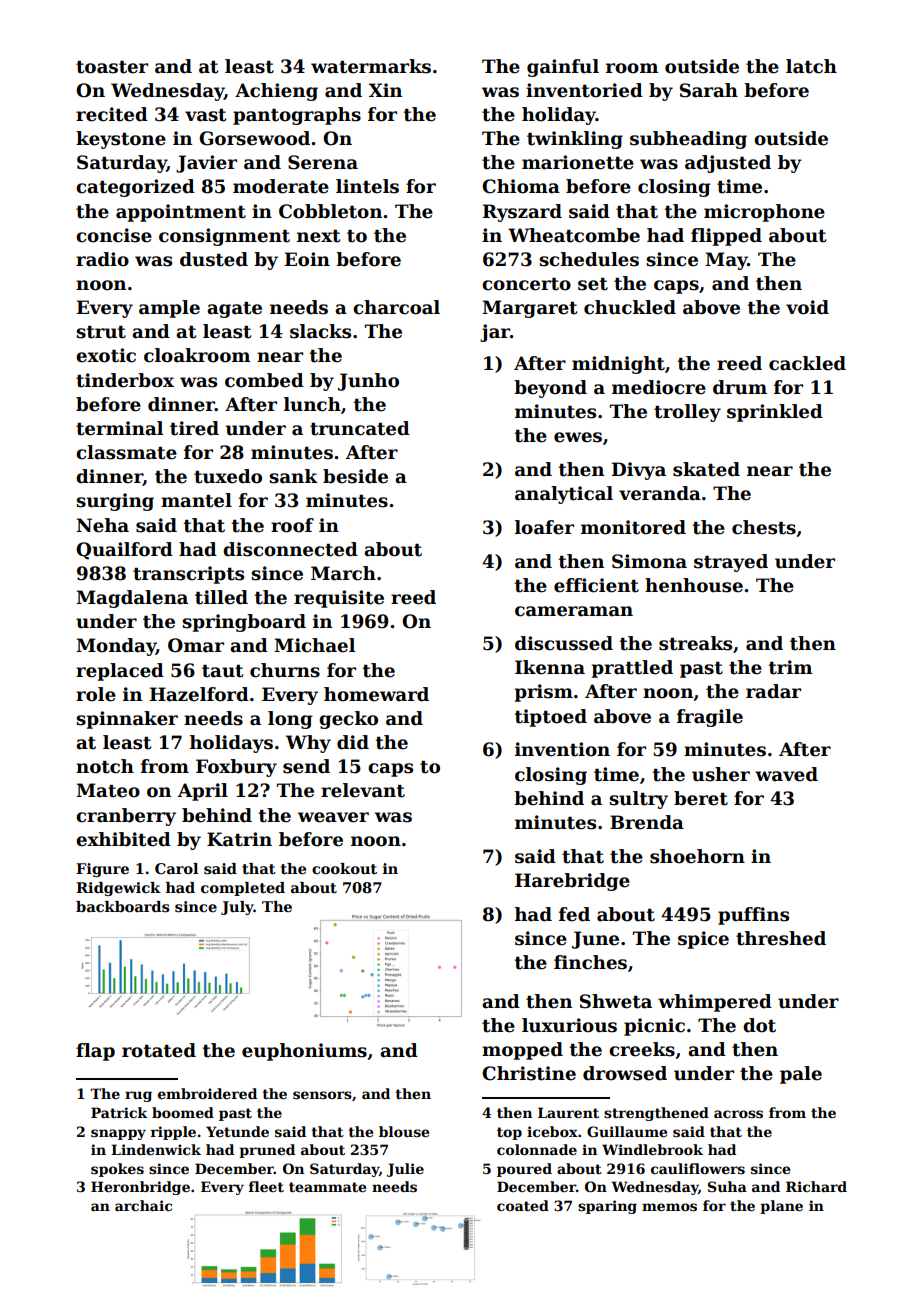 The height and width of the page is (1311, 924). Describe the element at coordinates (522, 1051) in the page. I see `mopped` at that location.
